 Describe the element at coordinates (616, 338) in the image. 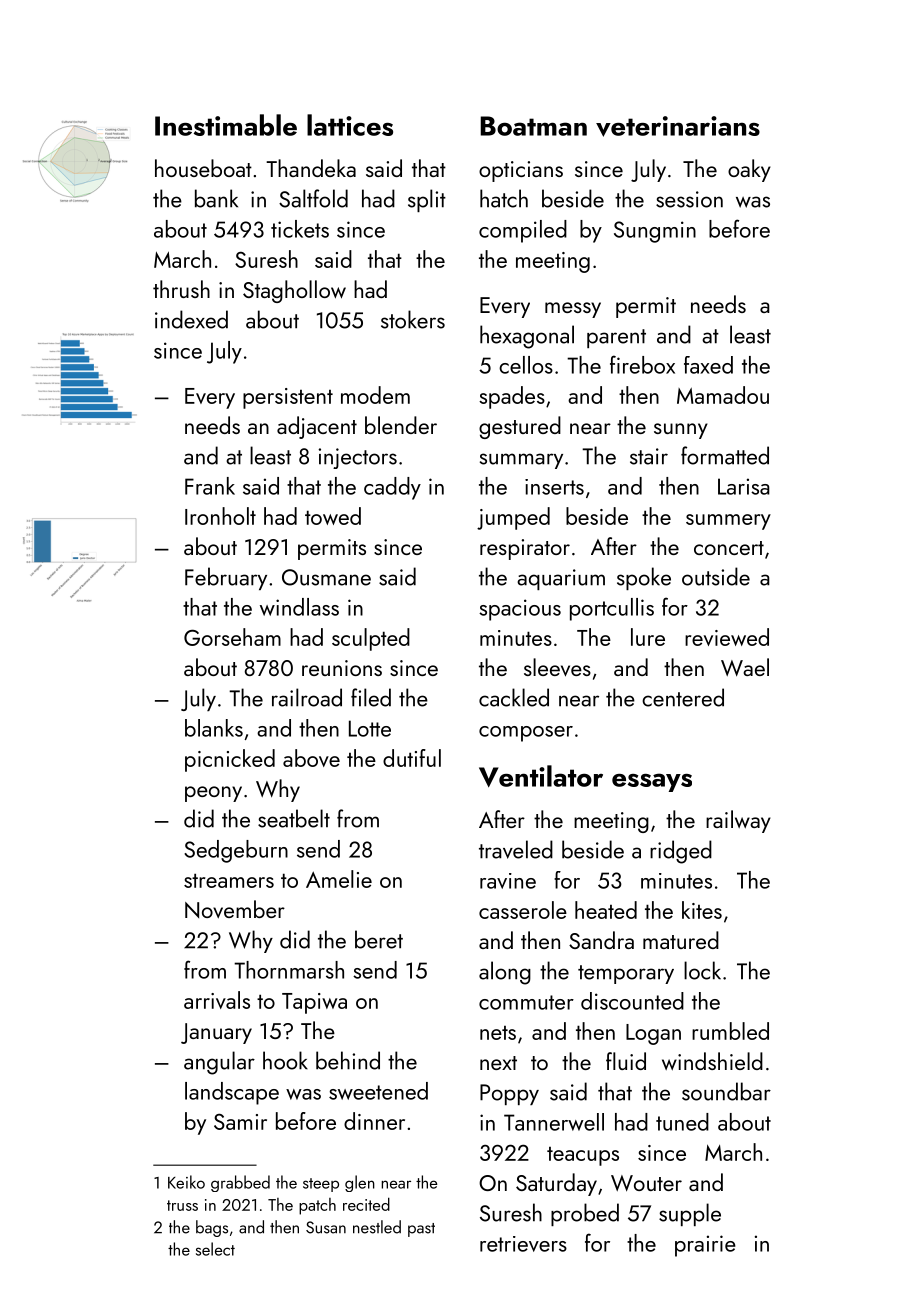

I see `parent` at that location.
